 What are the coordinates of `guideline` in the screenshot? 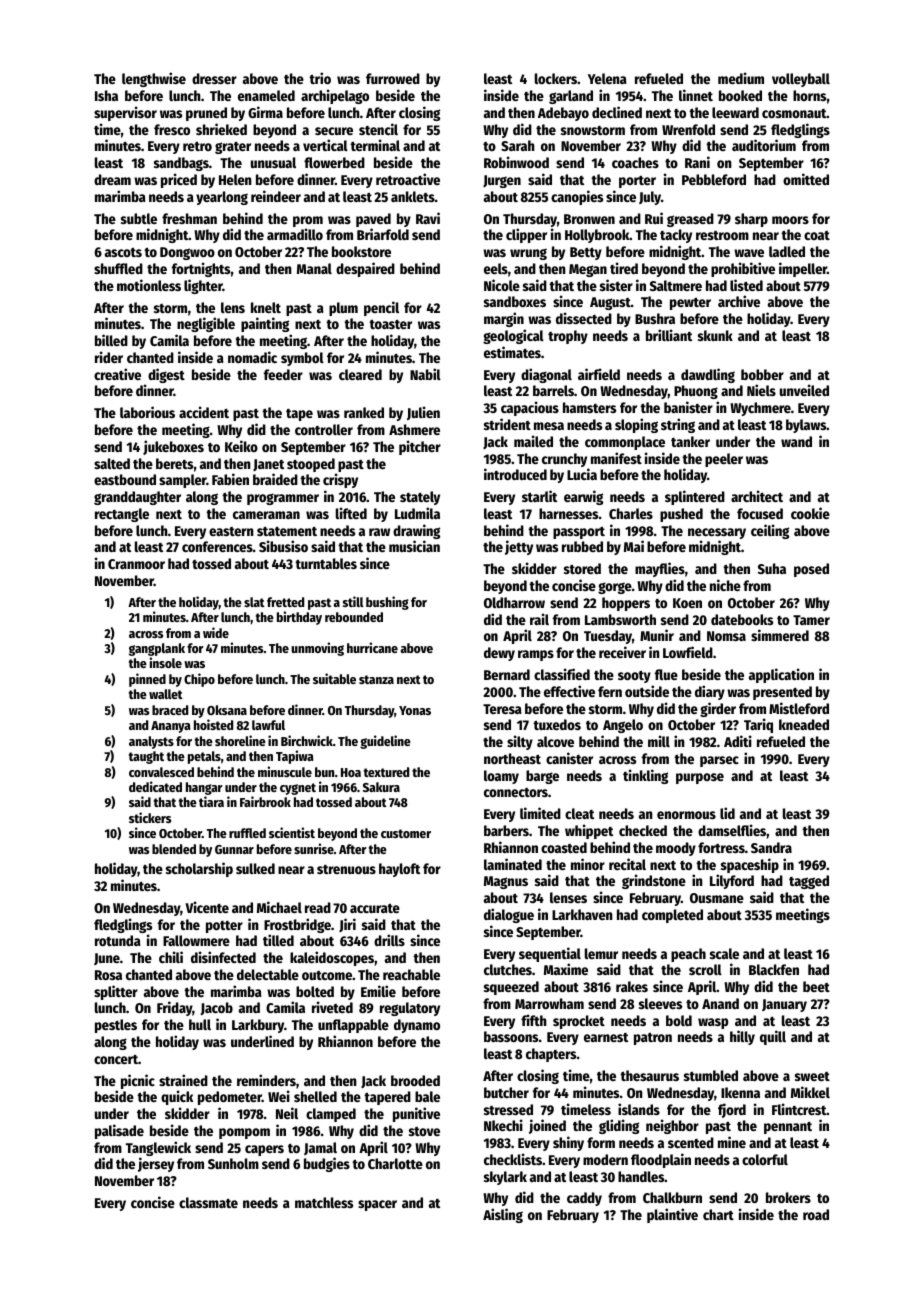 It's located at (385, 742).
